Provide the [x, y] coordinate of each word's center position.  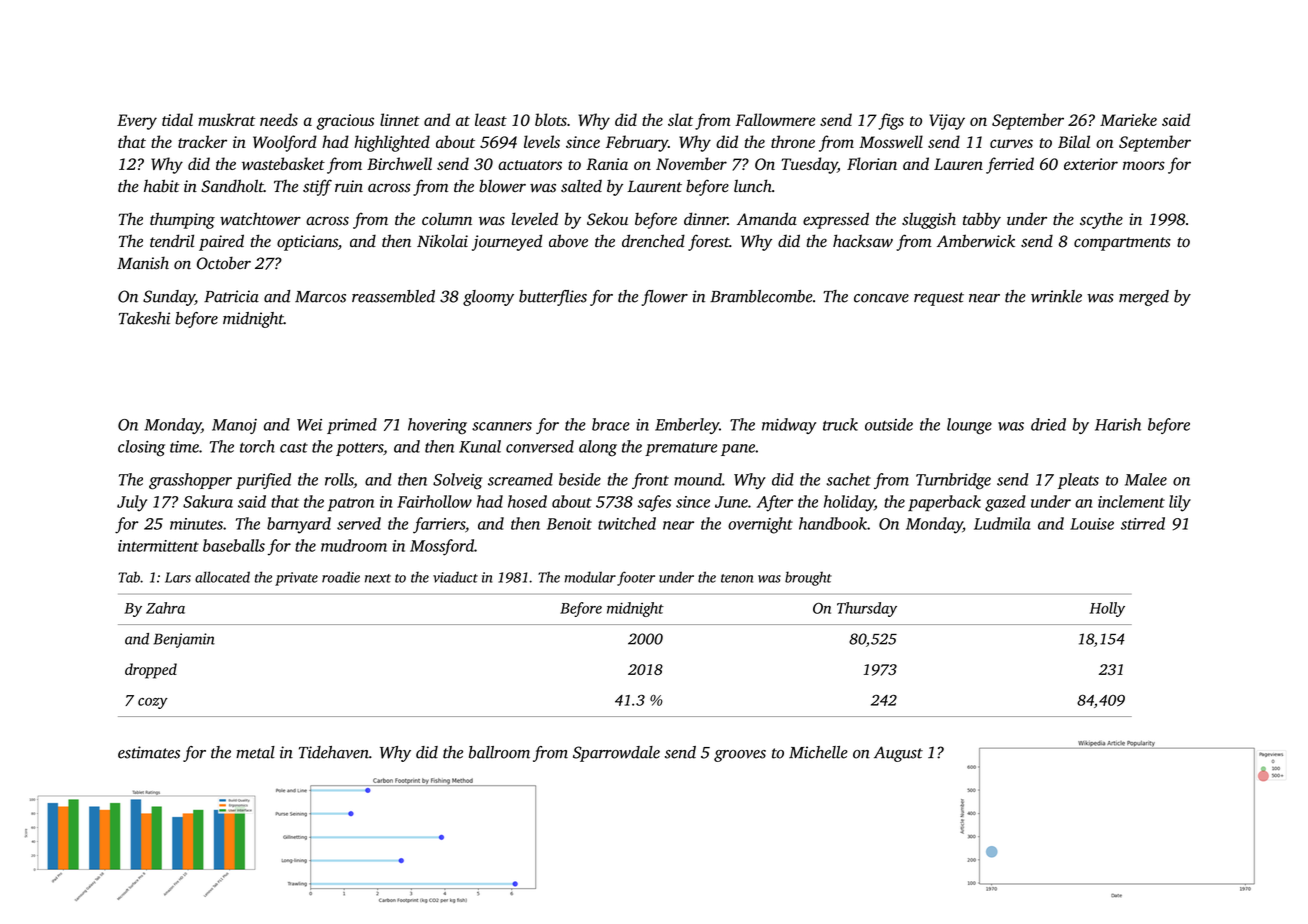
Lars [178, 577]
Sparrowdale [616, 754]
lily [1180, 503]
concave [881, 298]
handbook [833, 523]
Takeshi [144, 318]
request [939, 299]
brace [611, 424]
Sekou [607, 219]
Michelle [818, 752]
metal [255, 752]
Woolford [285, 143]
